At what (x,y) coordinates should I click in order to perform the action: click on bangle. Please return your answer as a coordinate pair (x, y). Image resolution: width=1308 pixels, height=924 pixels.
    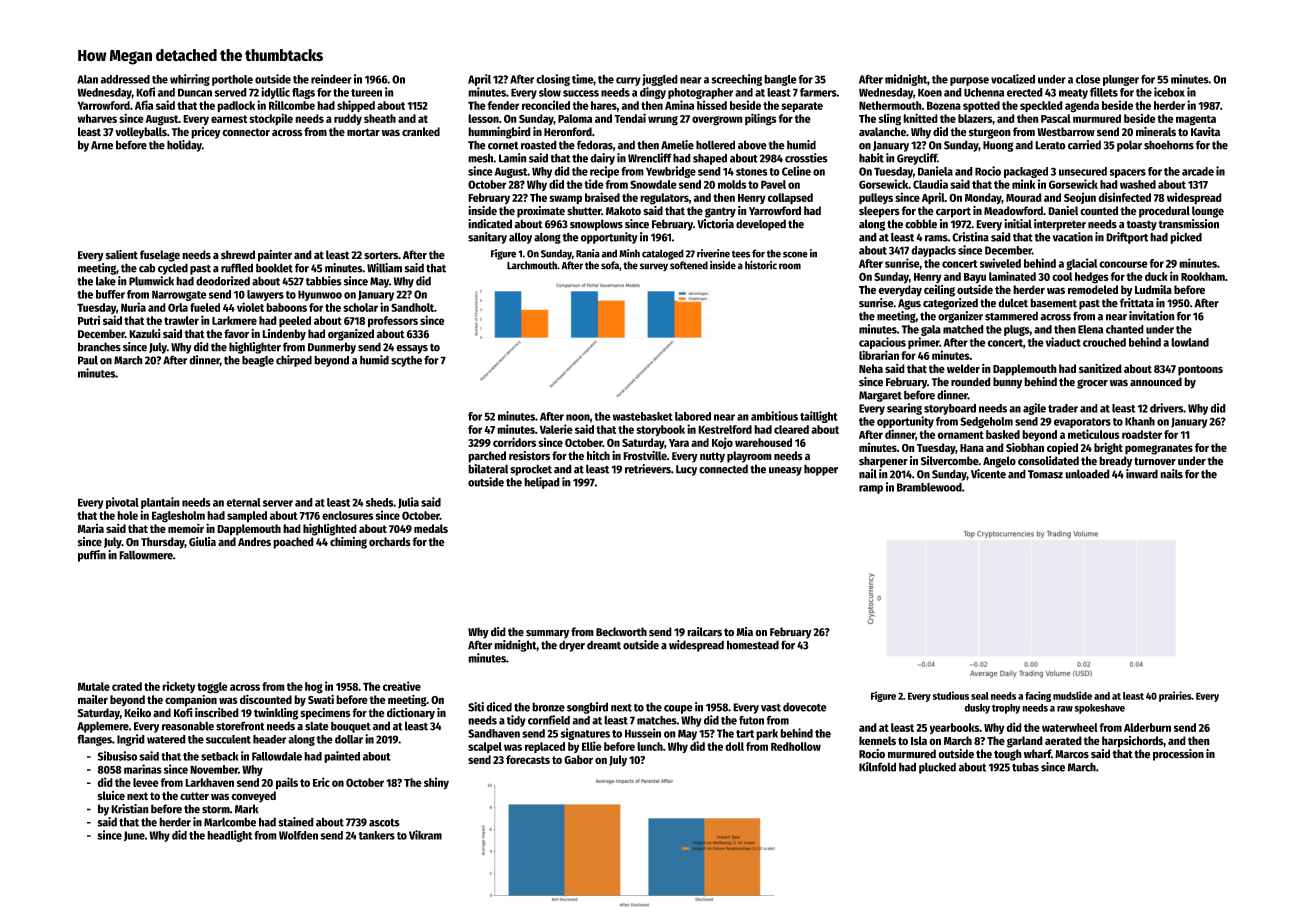
    Looking at the image, I should click on (780, 80).
